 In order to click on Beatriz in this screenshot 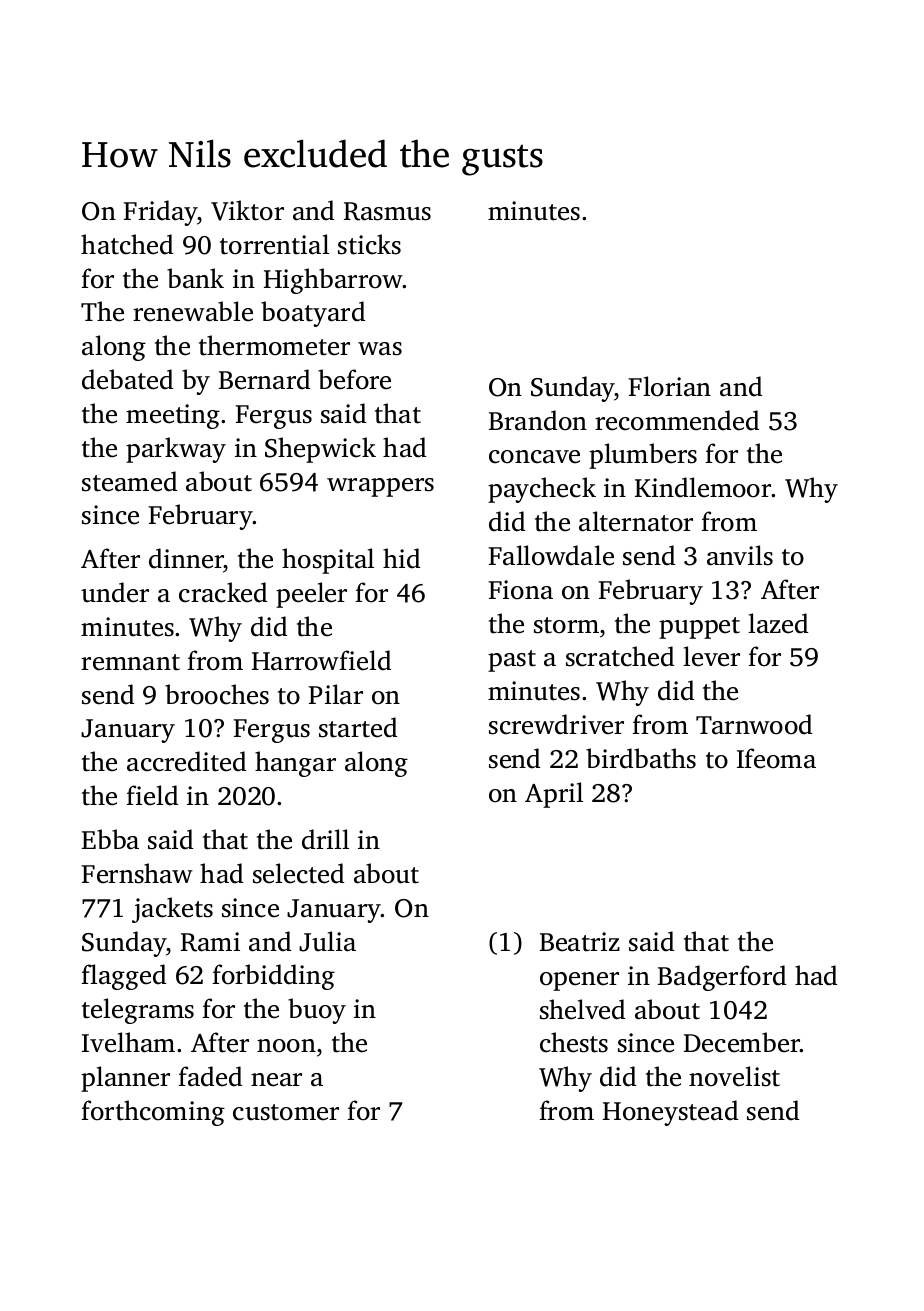, I will do `click(580, 942)`.
